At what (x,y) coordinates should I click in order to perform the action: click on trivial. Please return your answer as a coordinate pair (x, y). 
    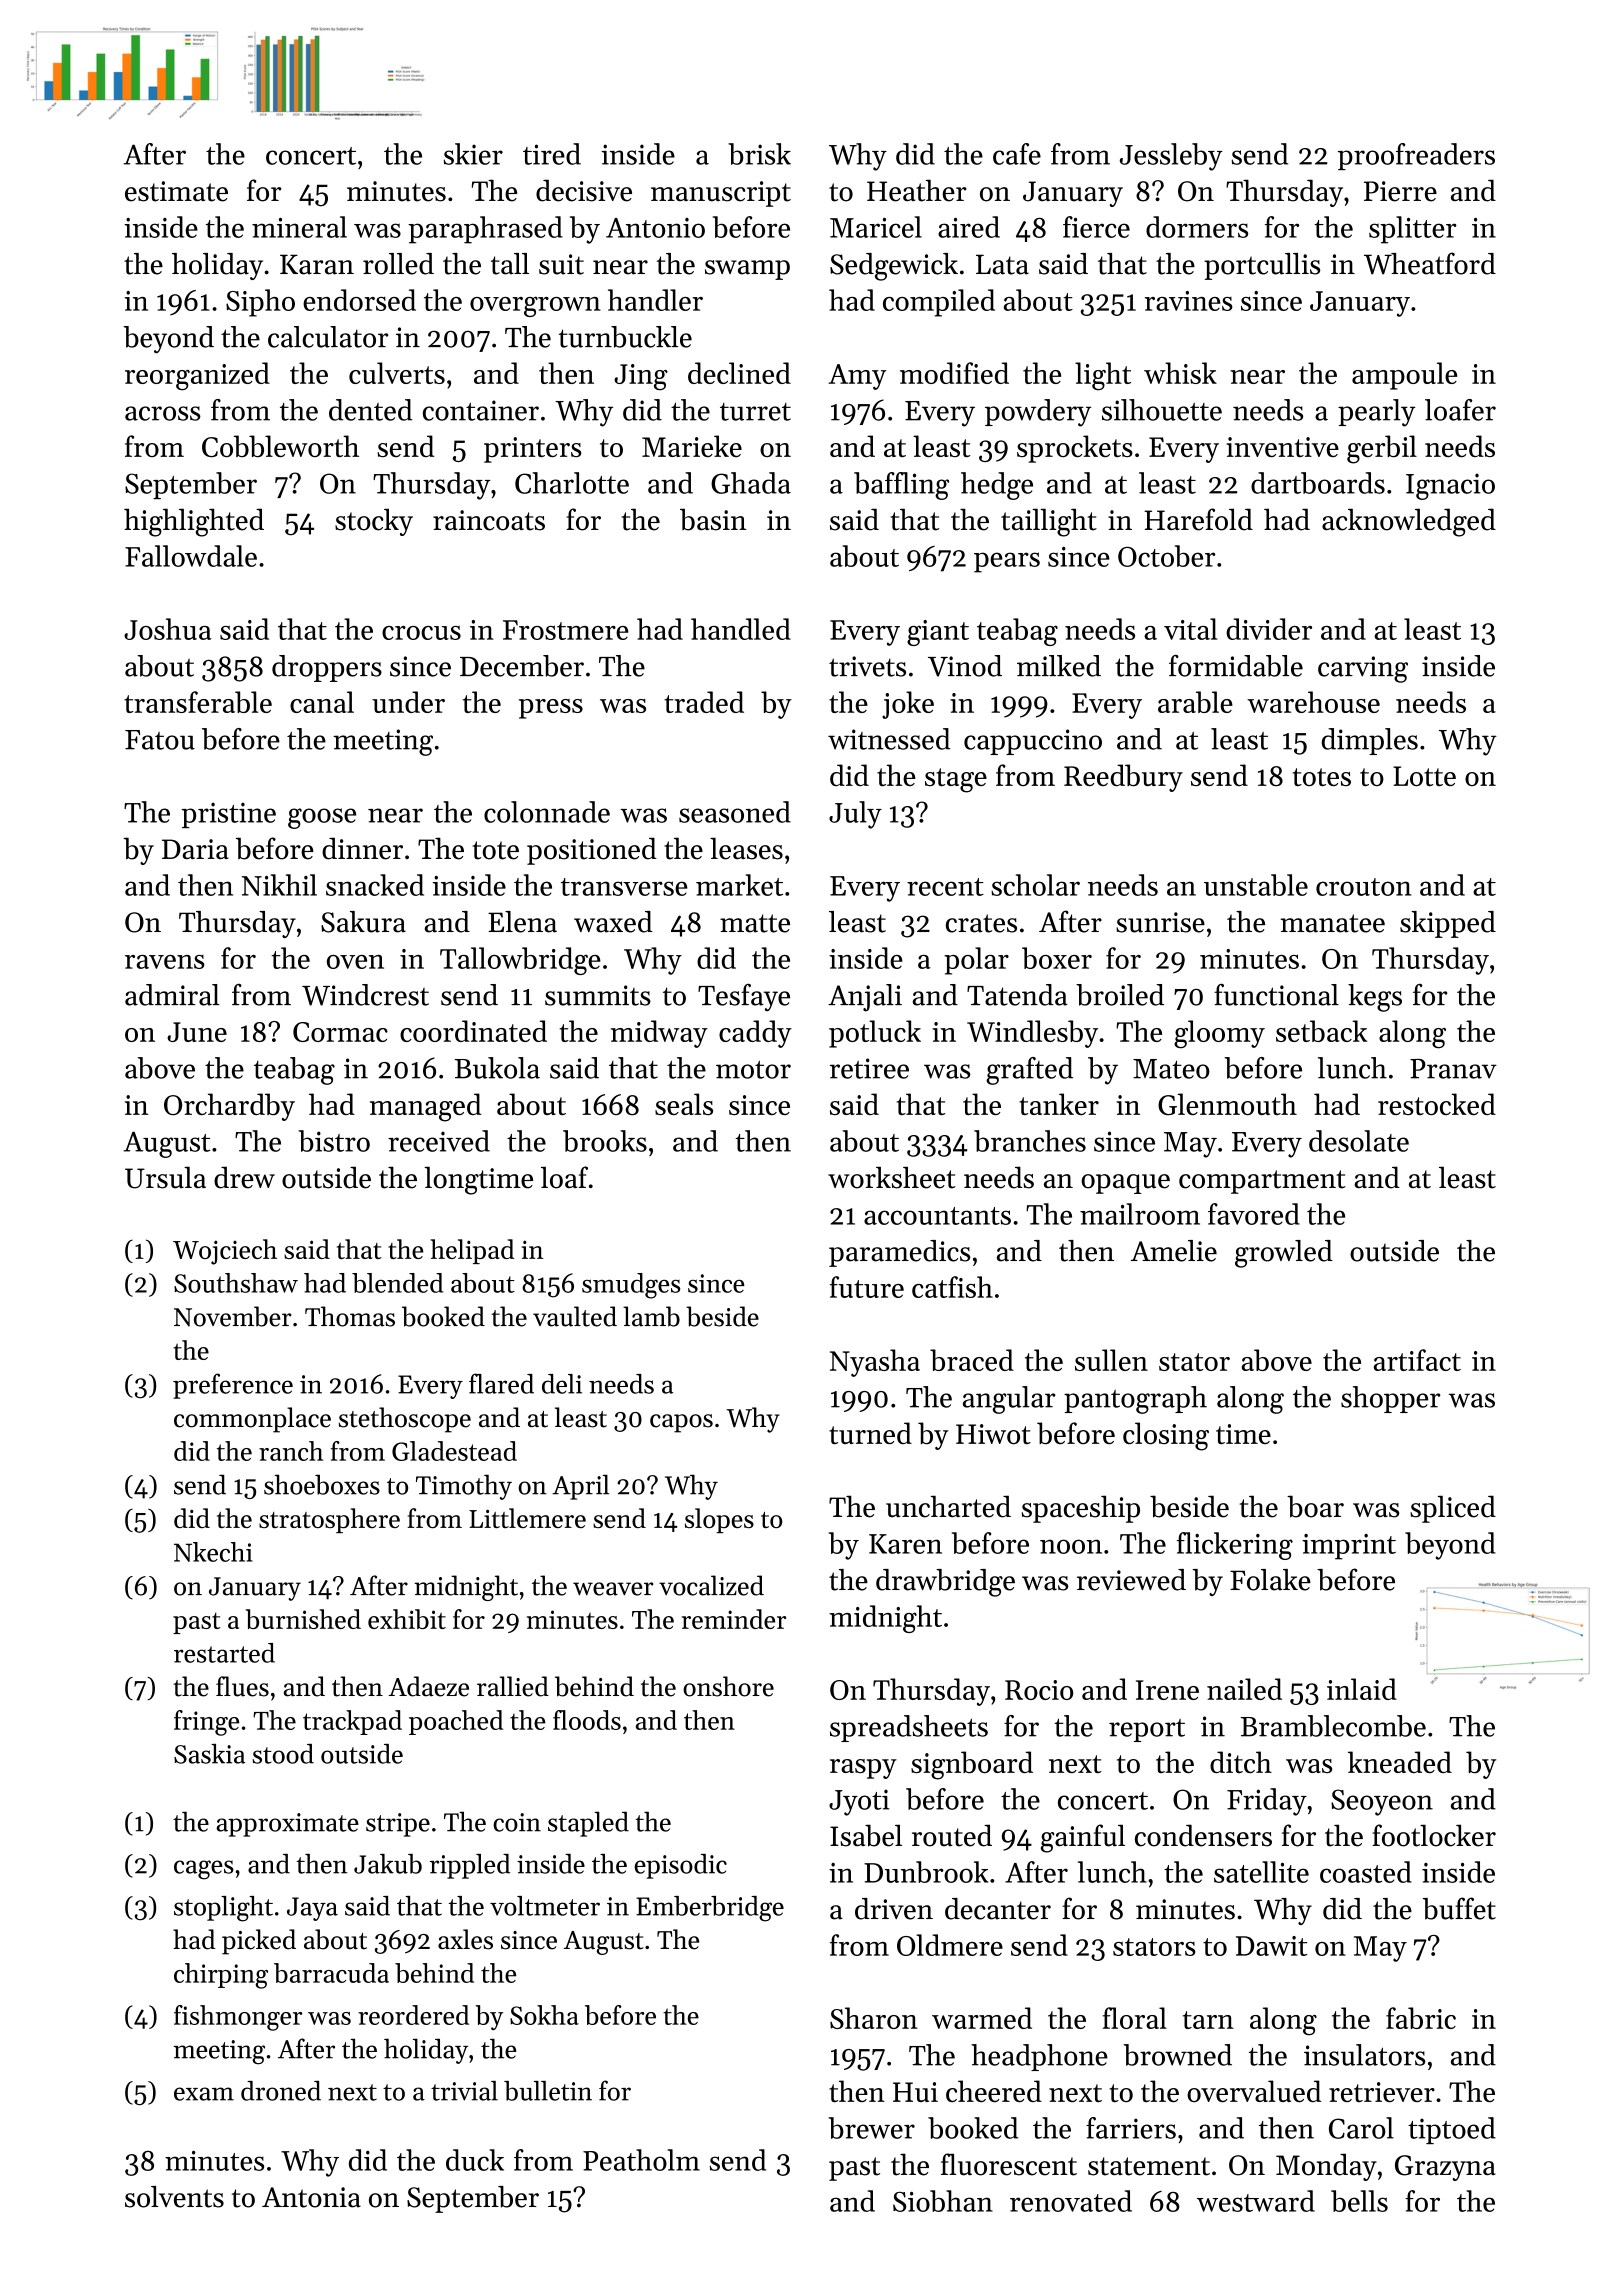
    Looking at the image, I should click on (464, 2091).
